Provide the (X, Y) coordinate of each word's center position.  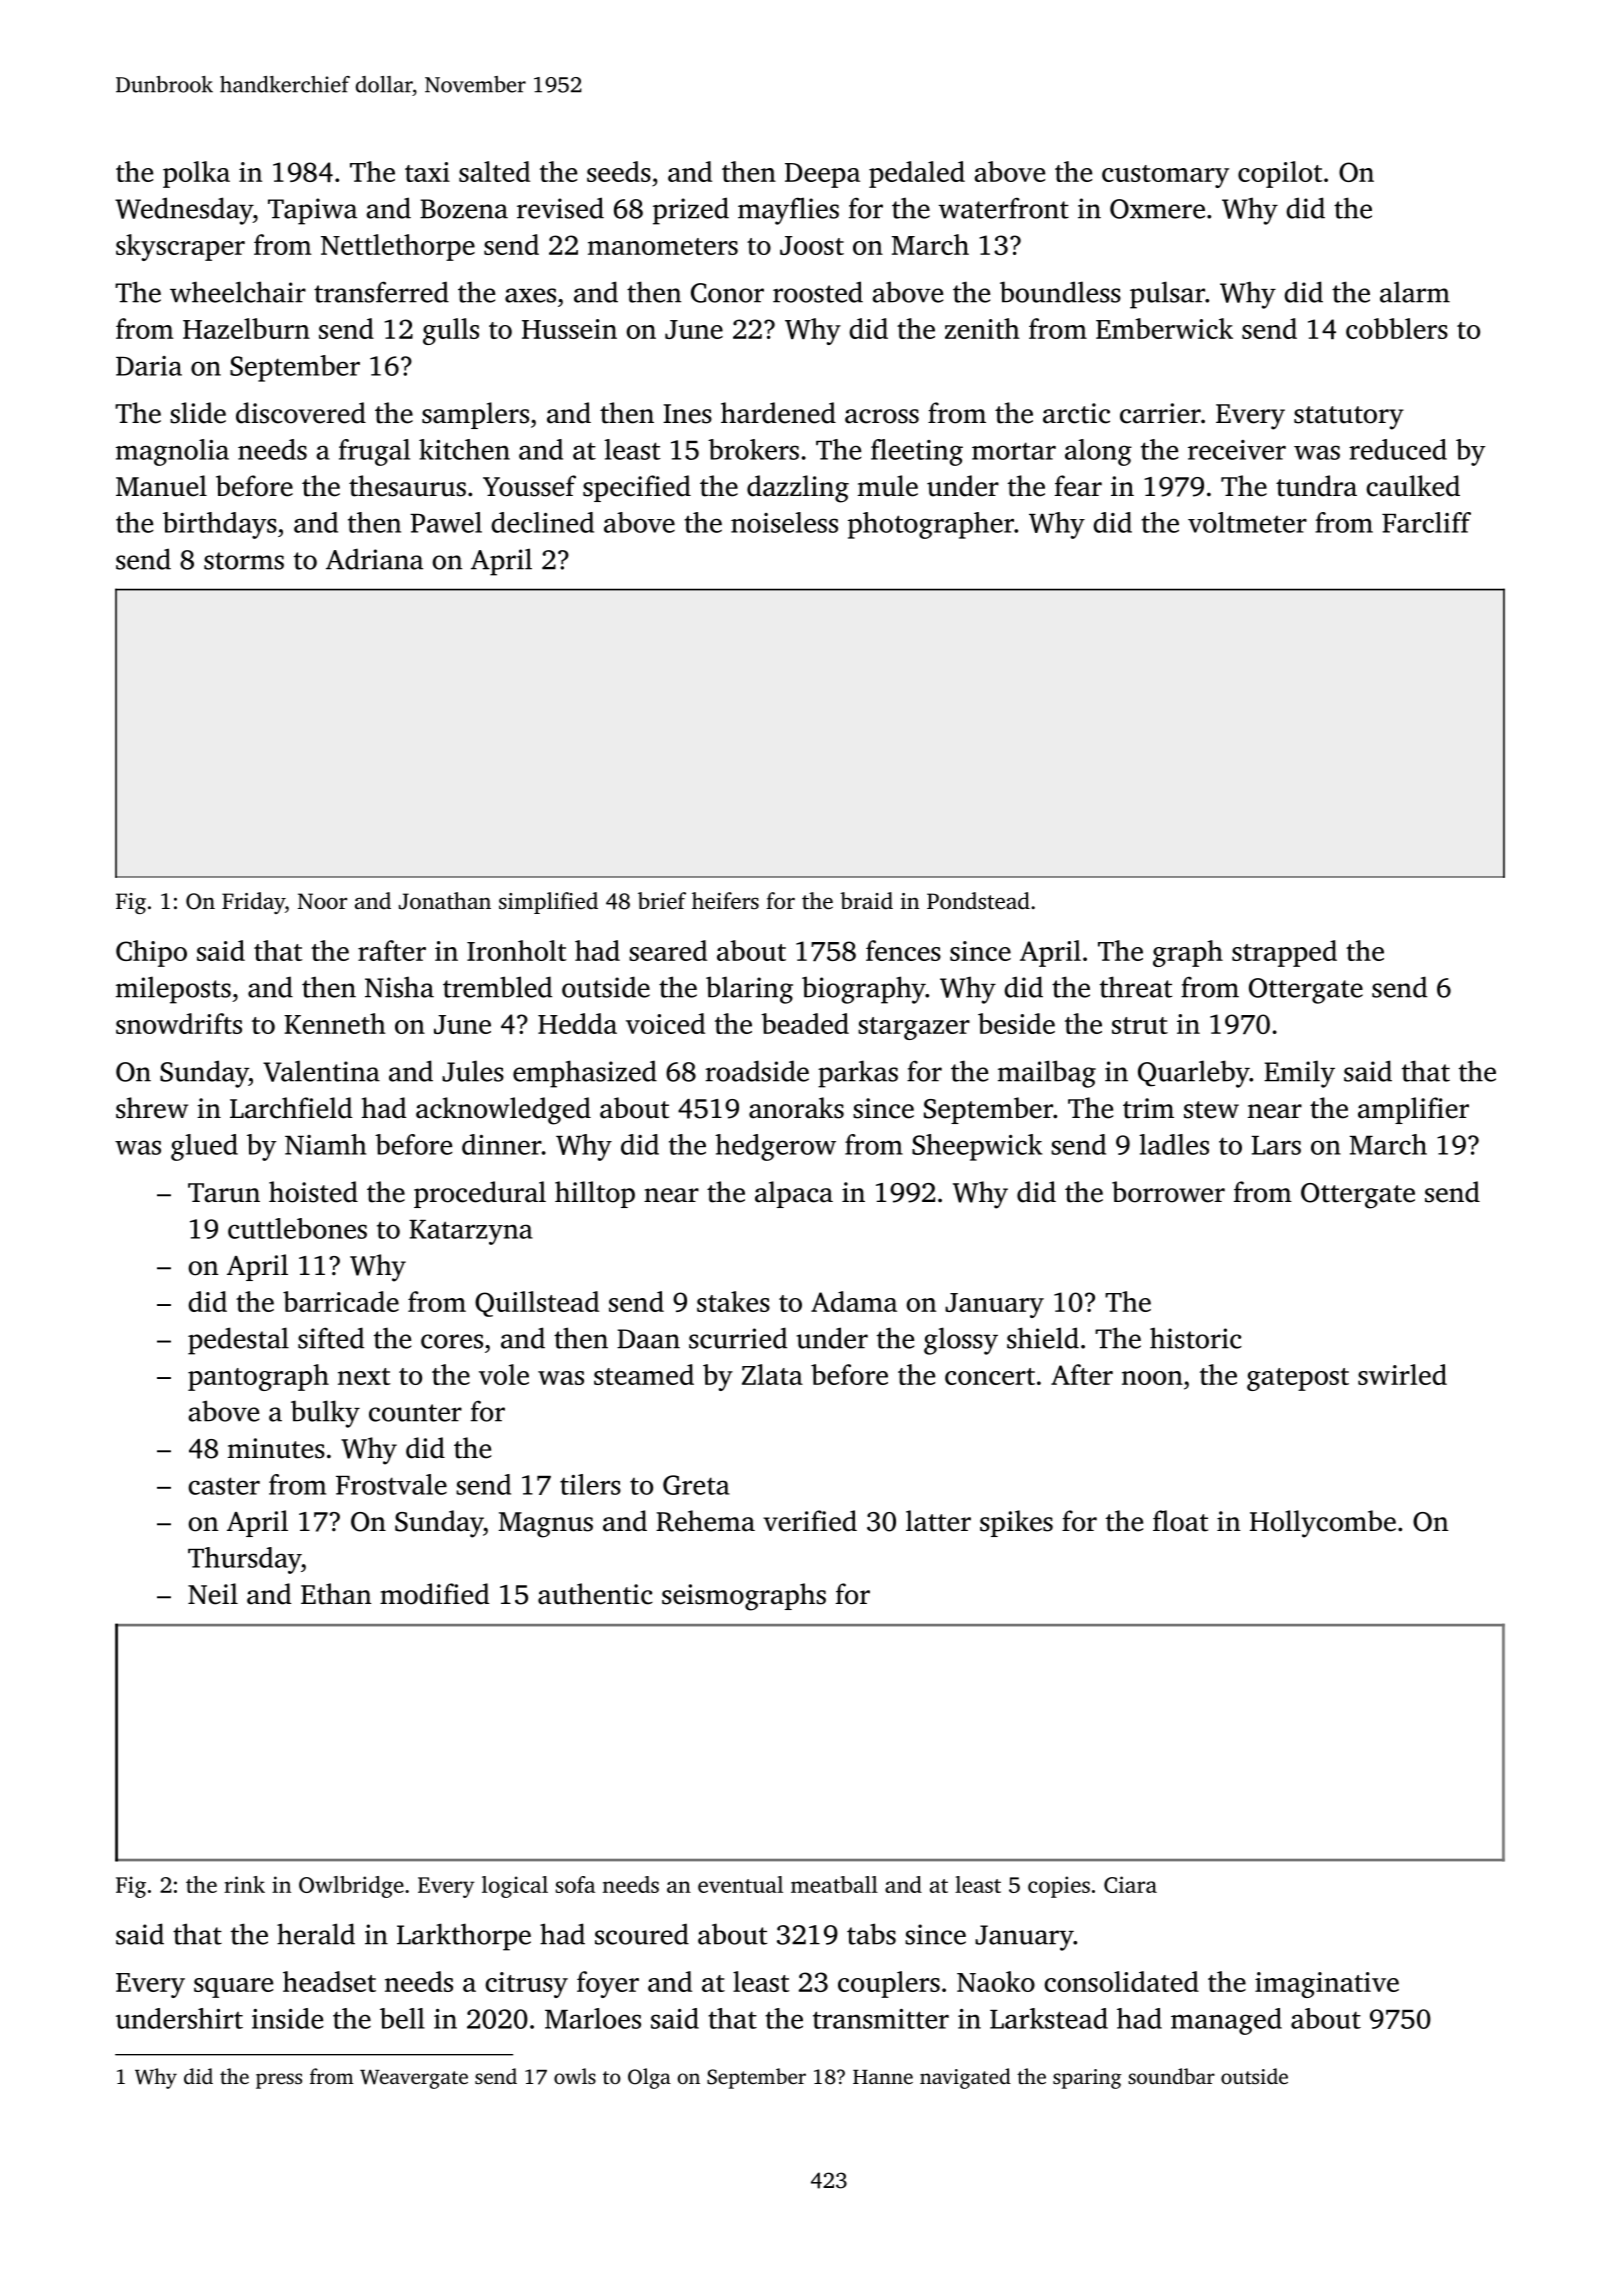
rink (244, 1884)
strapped (1284, 953)
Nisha (399, 987)
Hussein (569, 329)
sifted (331, 1338)
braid (866, 901)
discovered (301, 413)
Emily (1299, 1074)
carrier (1160, 413)
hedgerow (775, 1147)
